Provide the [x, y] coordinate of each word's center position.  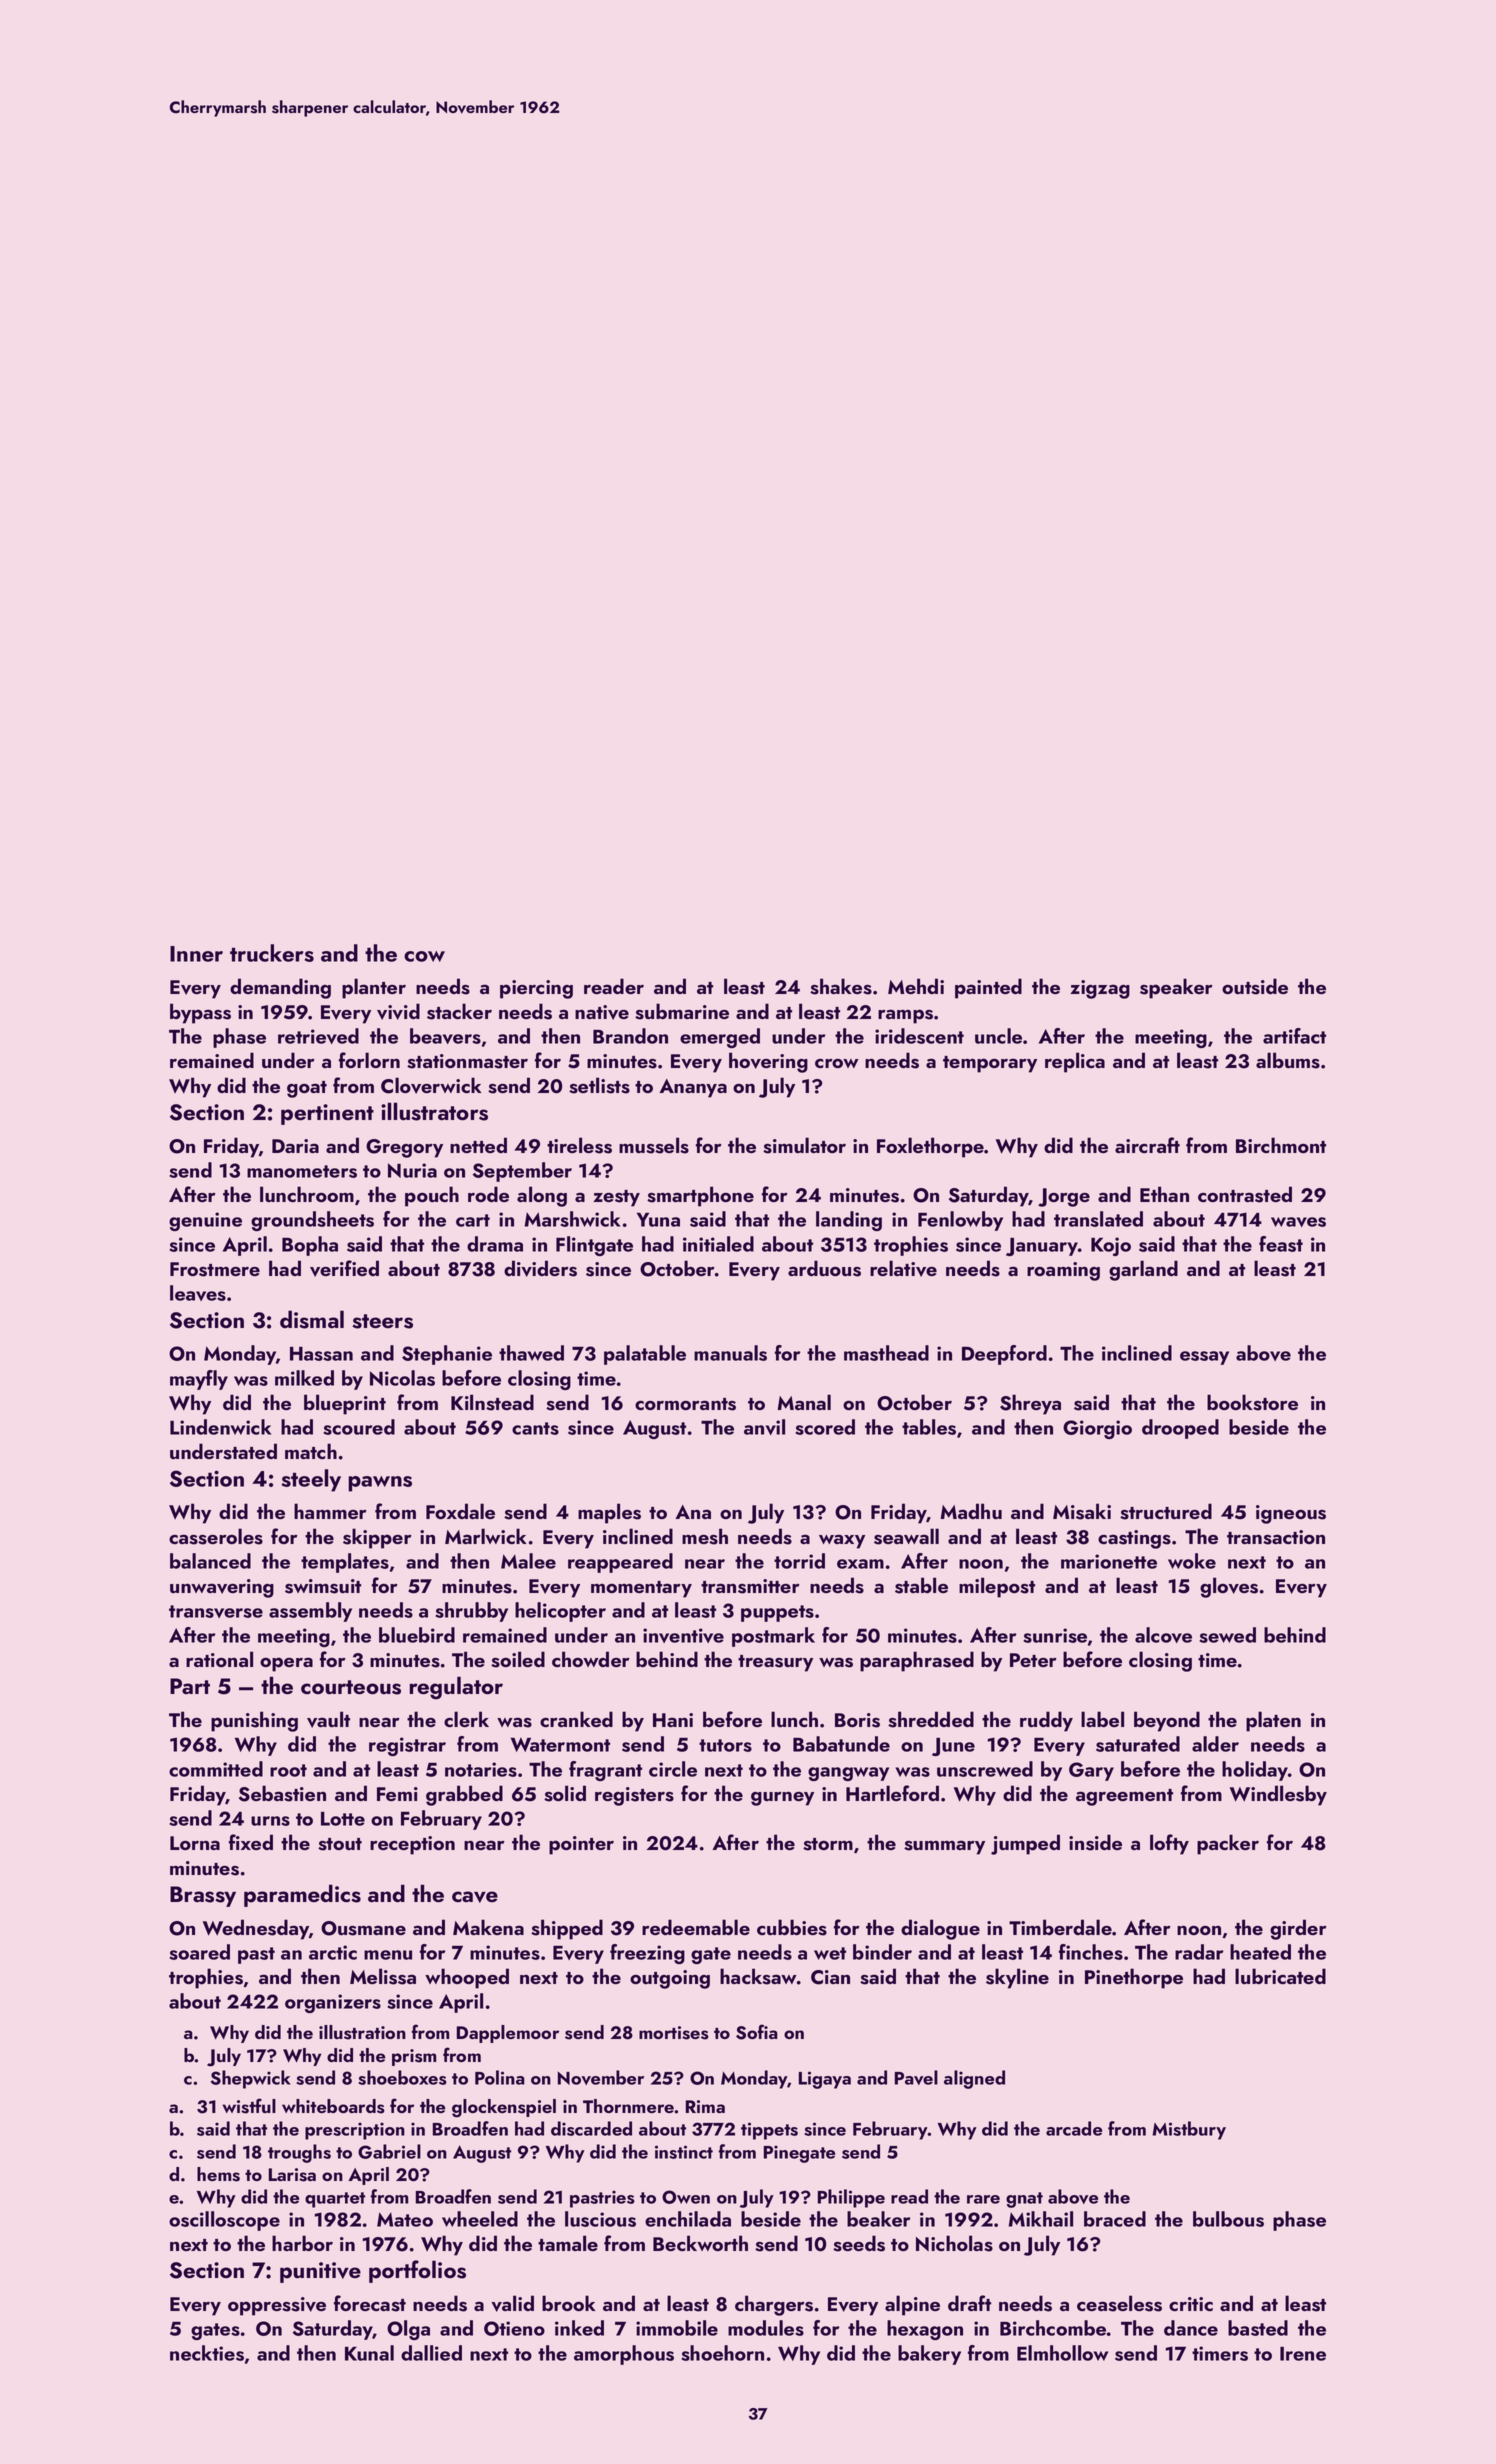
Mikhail [1041, 2219]
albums [1288, 1060]
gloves [1229, 1587]
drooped [1180, 1429]
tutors [725, 1745]
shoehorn [723, 2353]
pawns [380, 1484]
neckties [207, 2353]
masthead [886, 1353]
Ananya [693, 1088]
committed [216, 1769]
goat [307, 1089]
